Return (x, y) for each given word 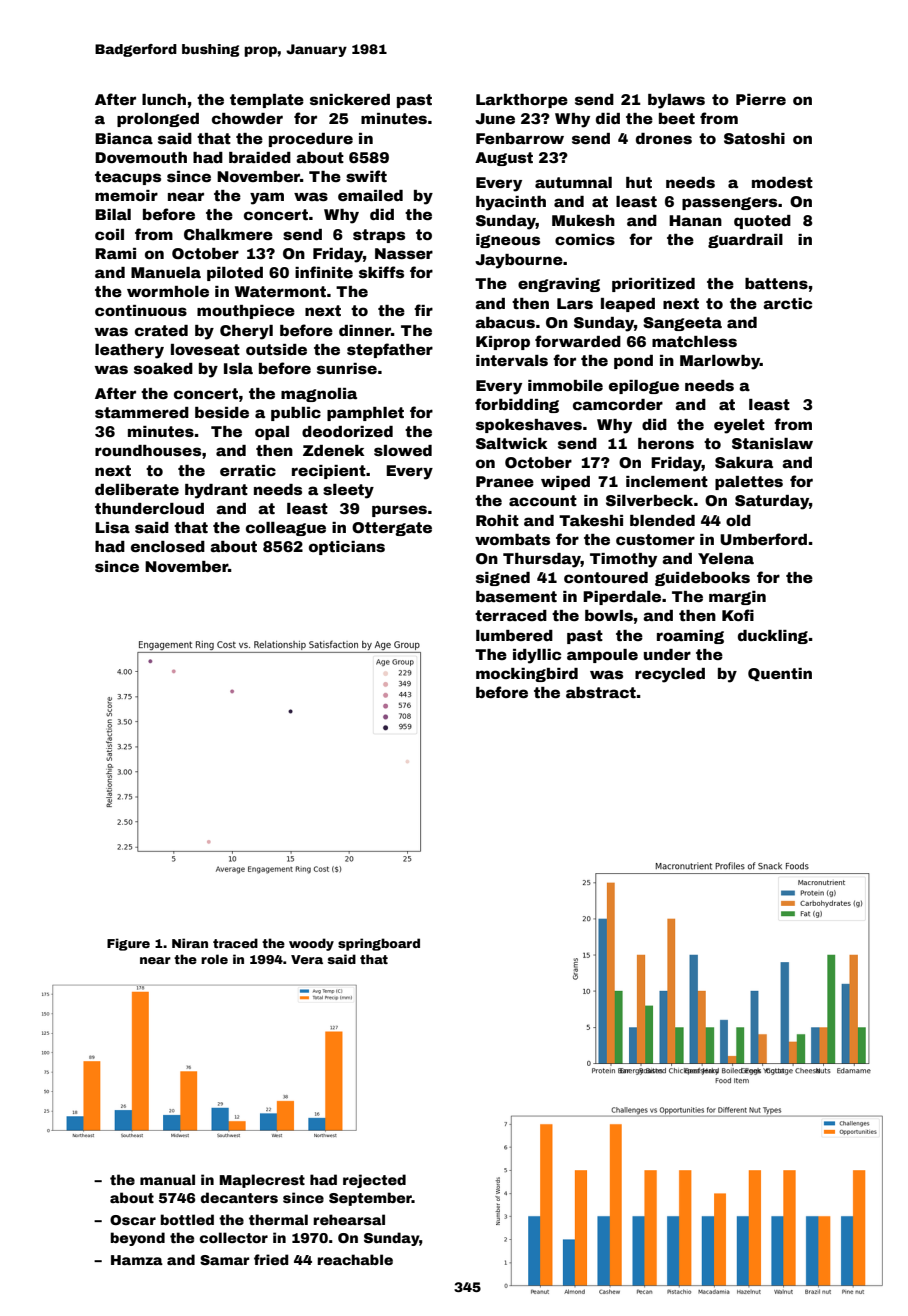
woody (311, 944)
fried (271, 1259)
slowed (403, 450)
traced (235, 943)
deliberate (137, 489)
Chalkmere (228, 234)
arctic (787, 303)
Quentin (780, 674)
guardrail (745, 241)
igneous (508, 241)
